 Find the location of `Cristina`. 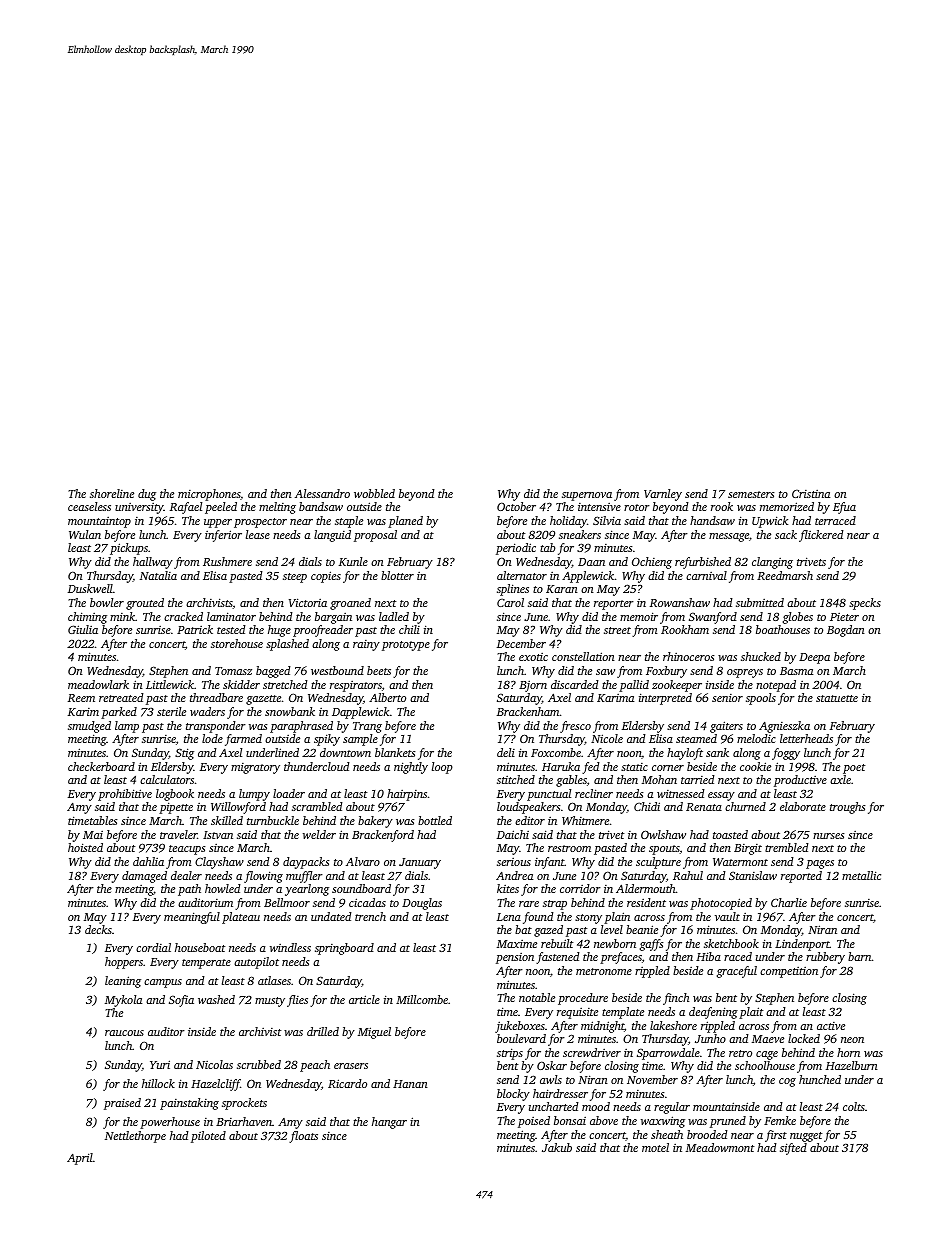

Cristina is located at coordinates (811, 493).
